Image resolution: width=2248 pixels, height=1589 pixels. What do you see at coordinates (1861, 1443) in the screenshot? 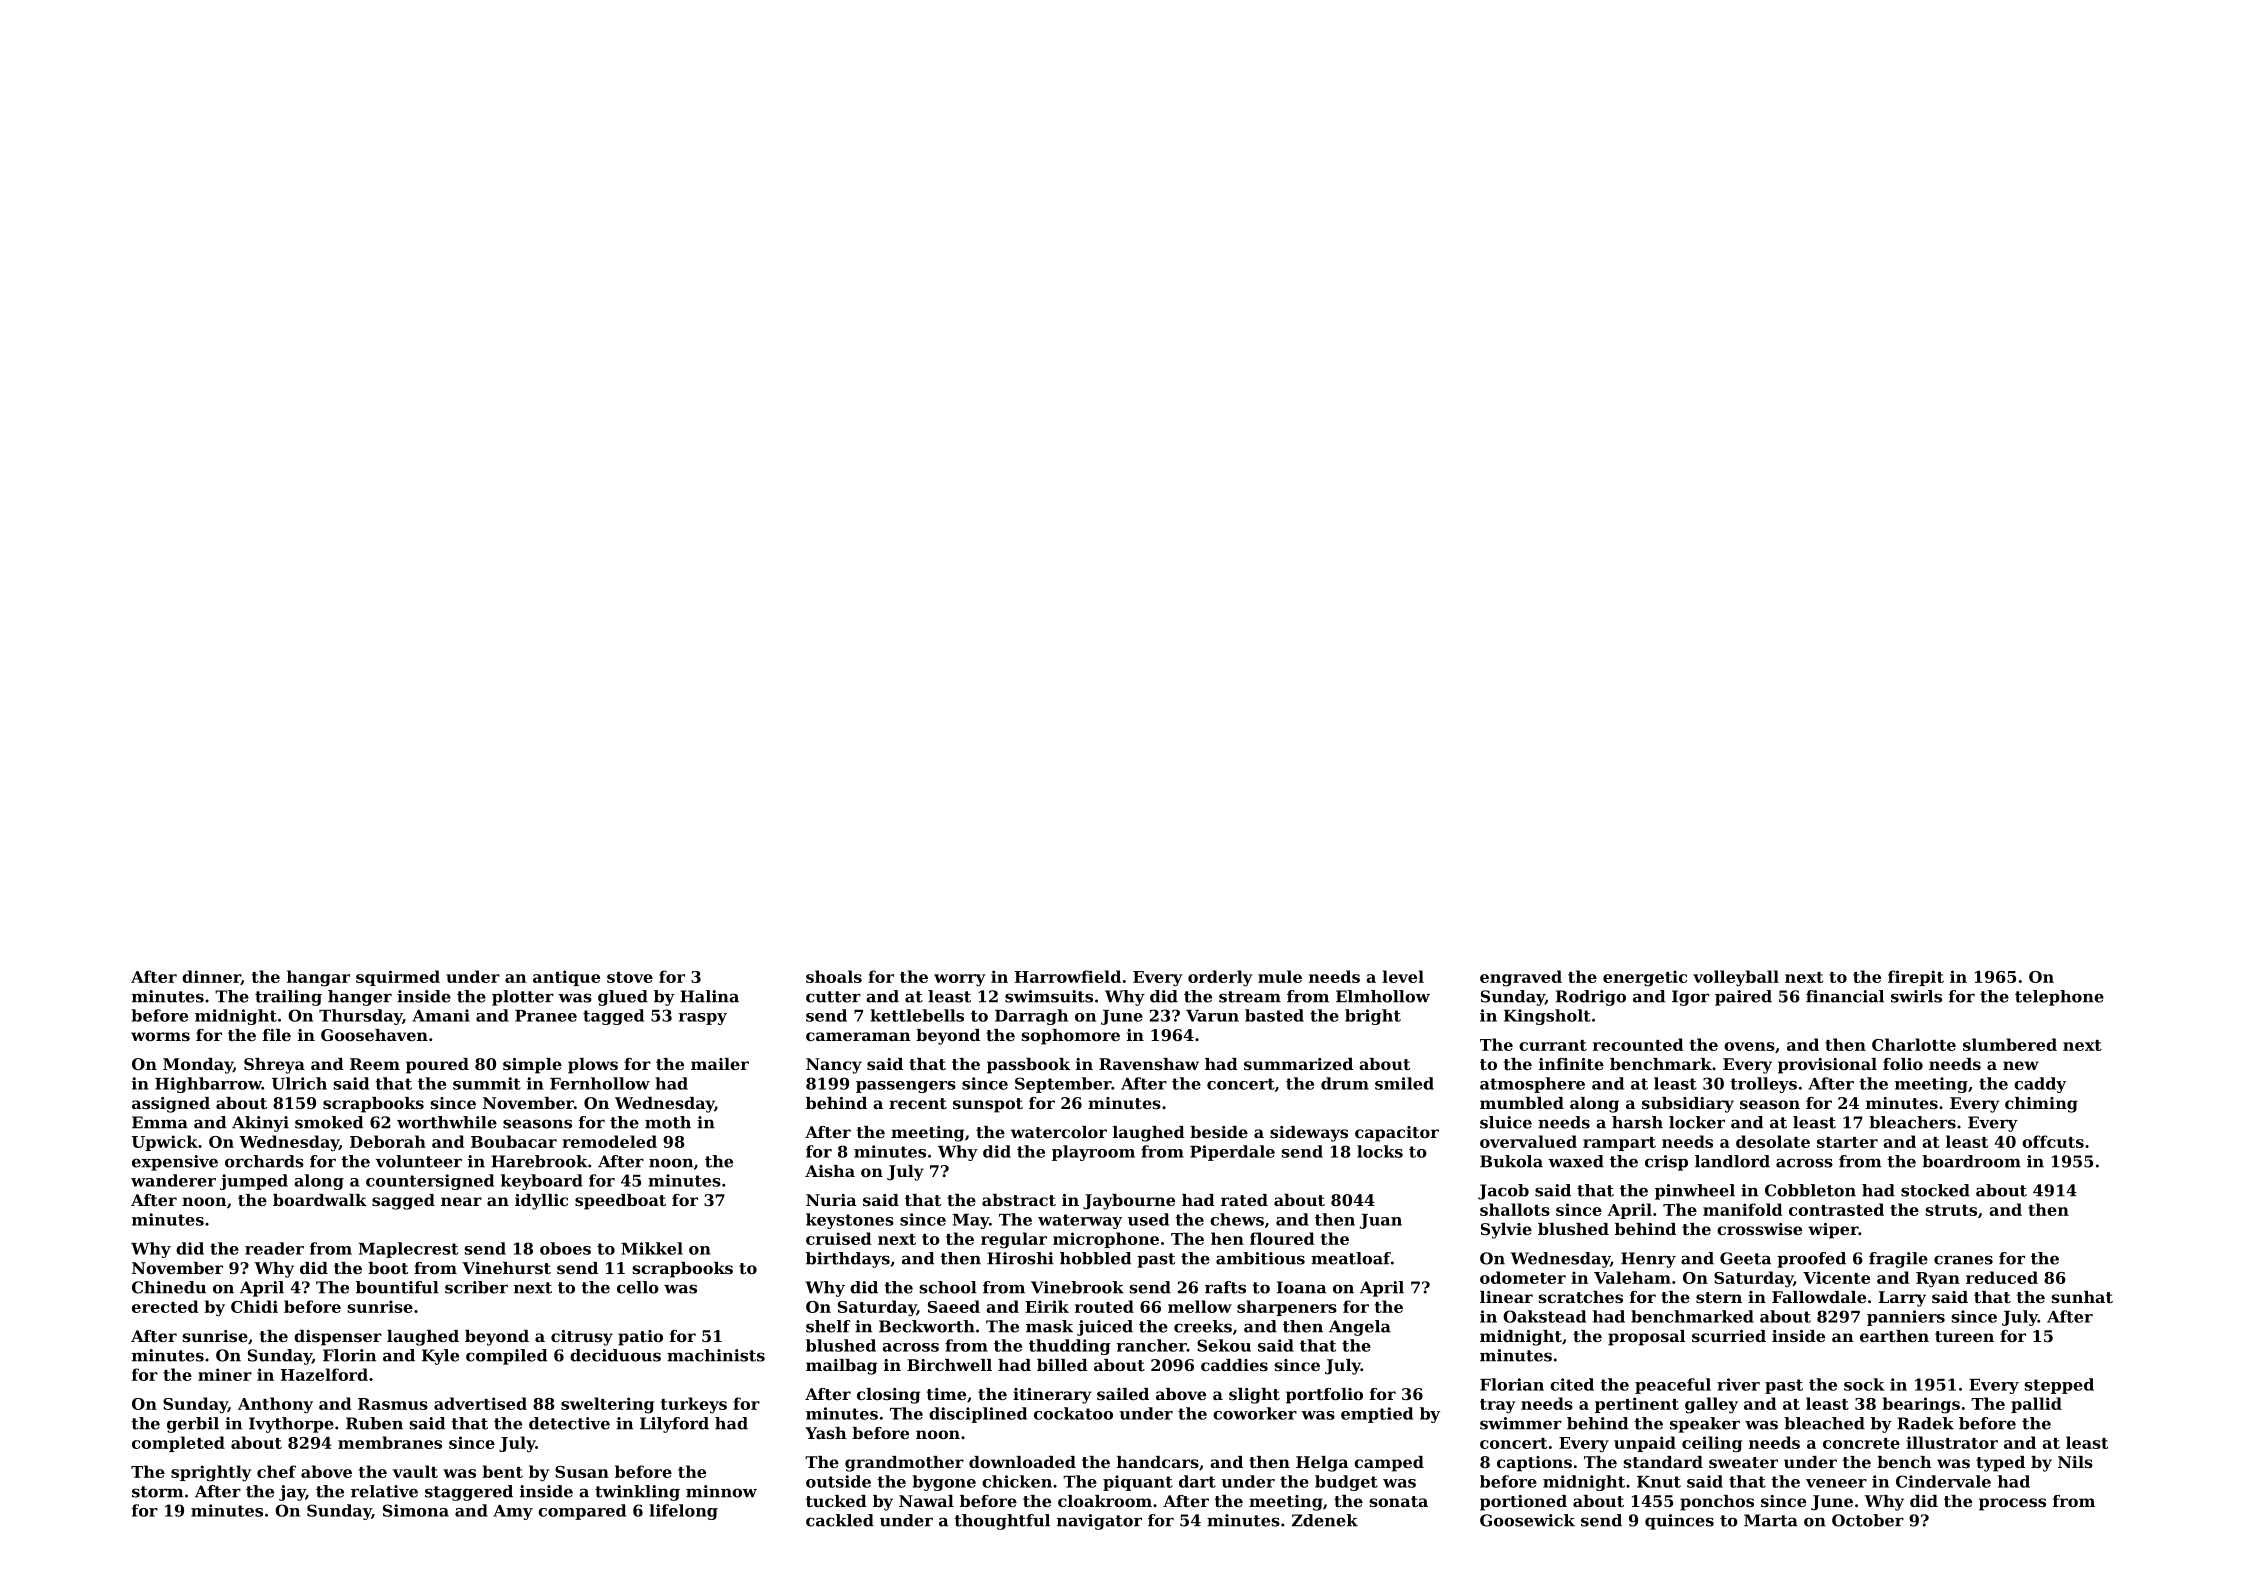
I see `concrete` at bounding box center [1861, 1443].
